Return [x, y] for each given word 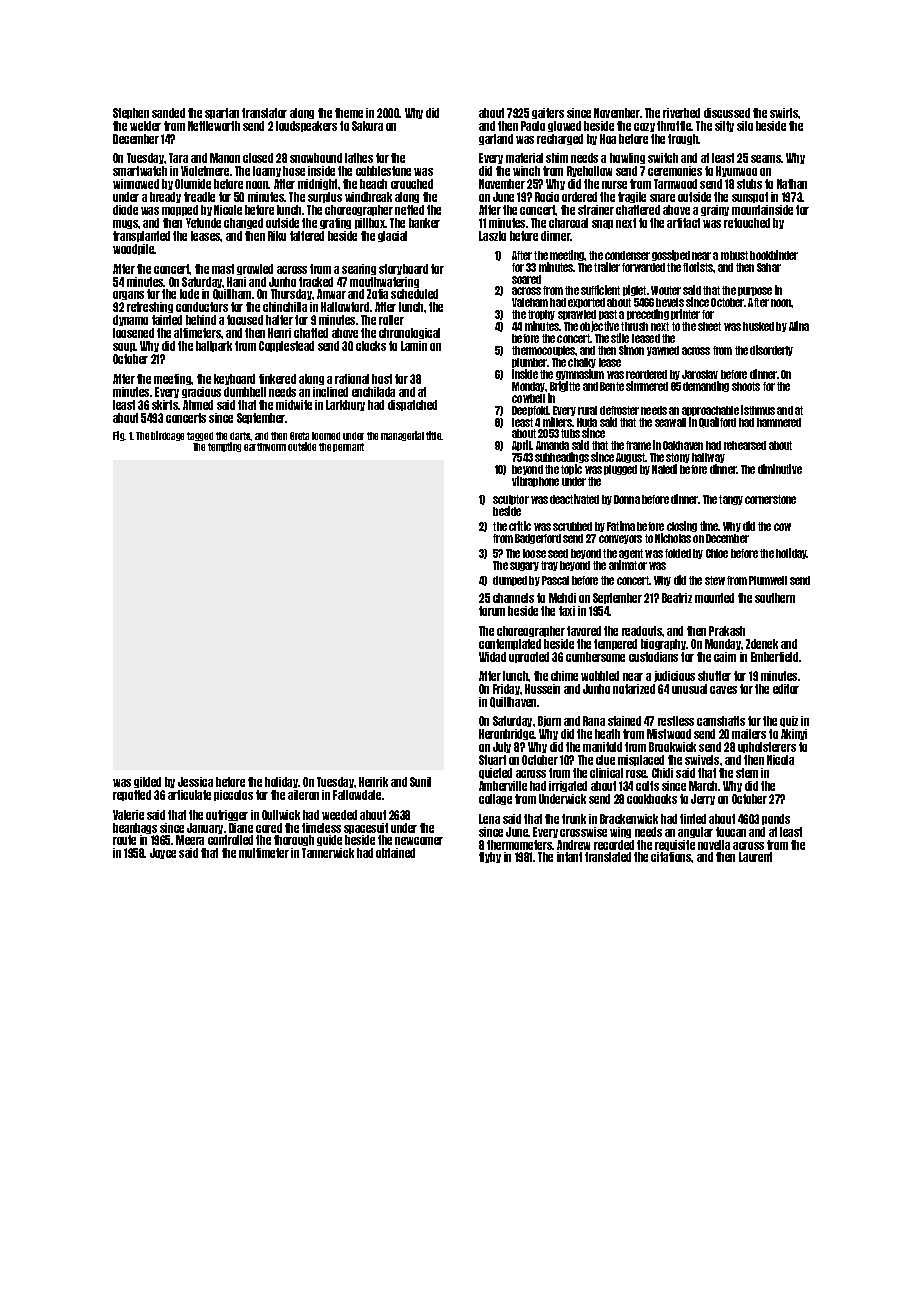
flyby [490, 857]
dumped [510, 581]
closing [682, 526]
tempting [224, 447]
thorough [294, 840]
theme [349, 113]
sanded [168, 113]
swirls [784, 113]
